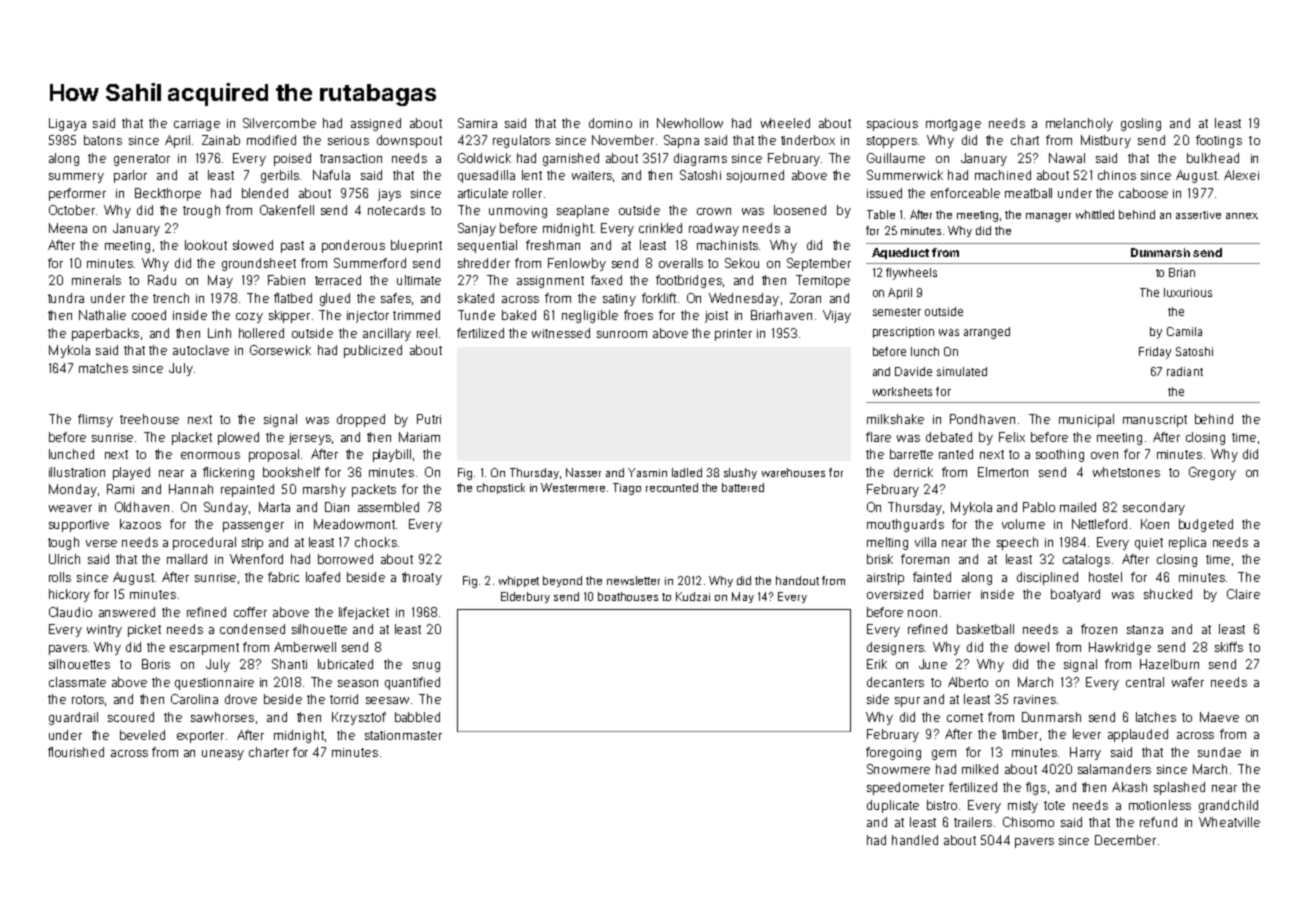  Describe the element at coordinates (376, 124) in the screenshot. I see `assigned` at that location.
